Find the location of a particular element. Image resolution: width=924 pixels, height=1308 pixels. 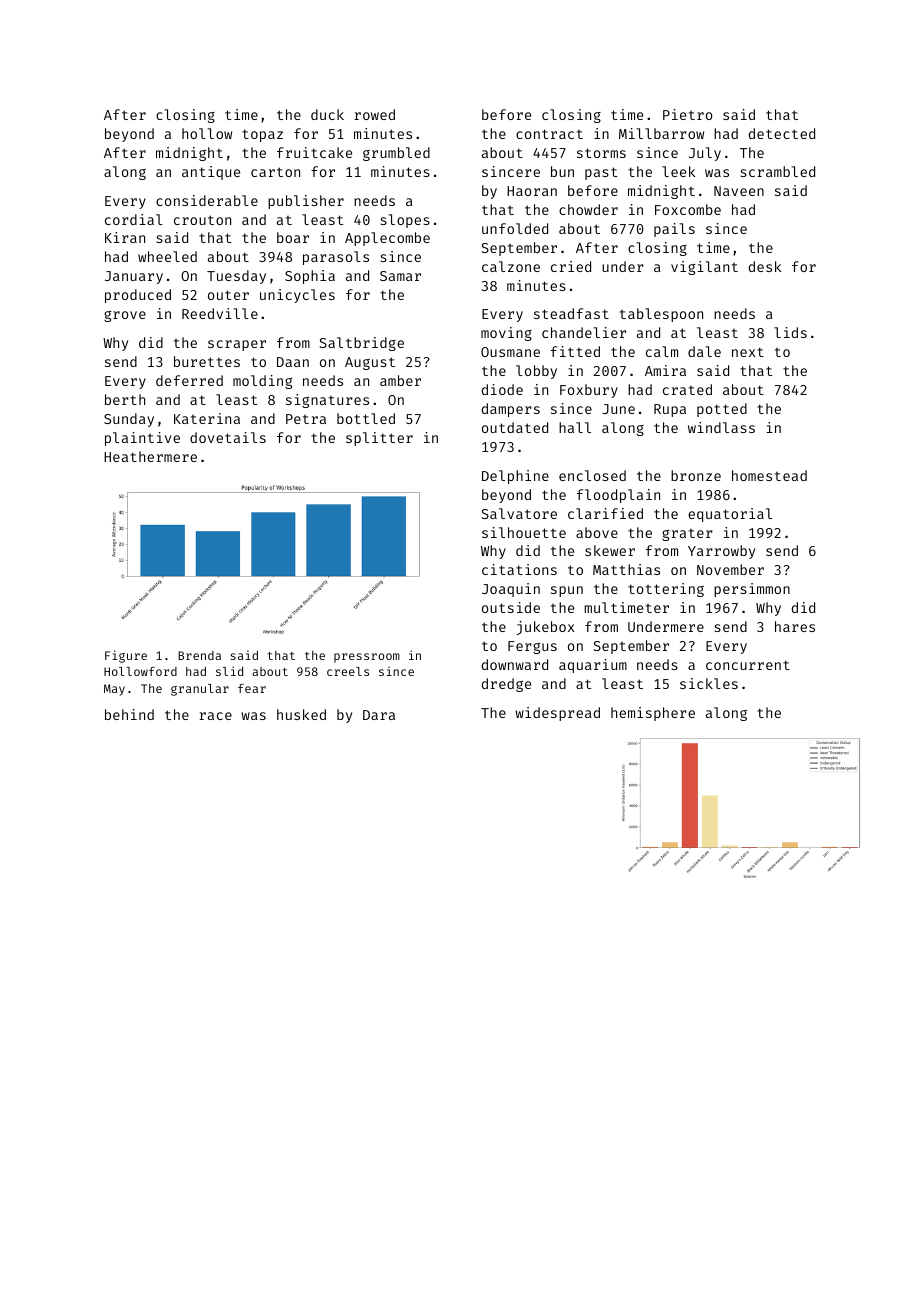

granular is located at coordinates (200, 690).
